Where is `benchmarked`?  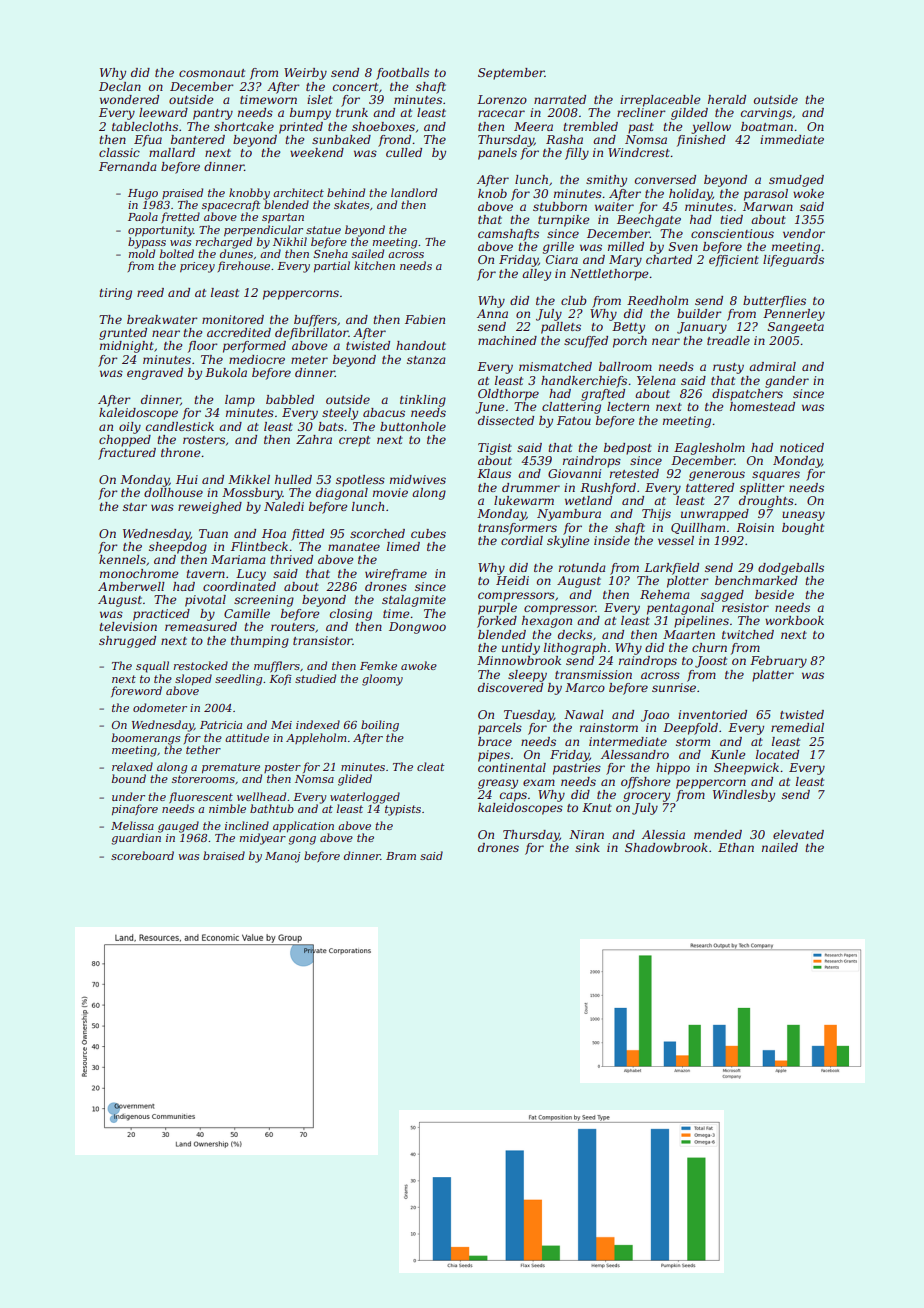 benchmarked is located at coordinates (756, 580).
